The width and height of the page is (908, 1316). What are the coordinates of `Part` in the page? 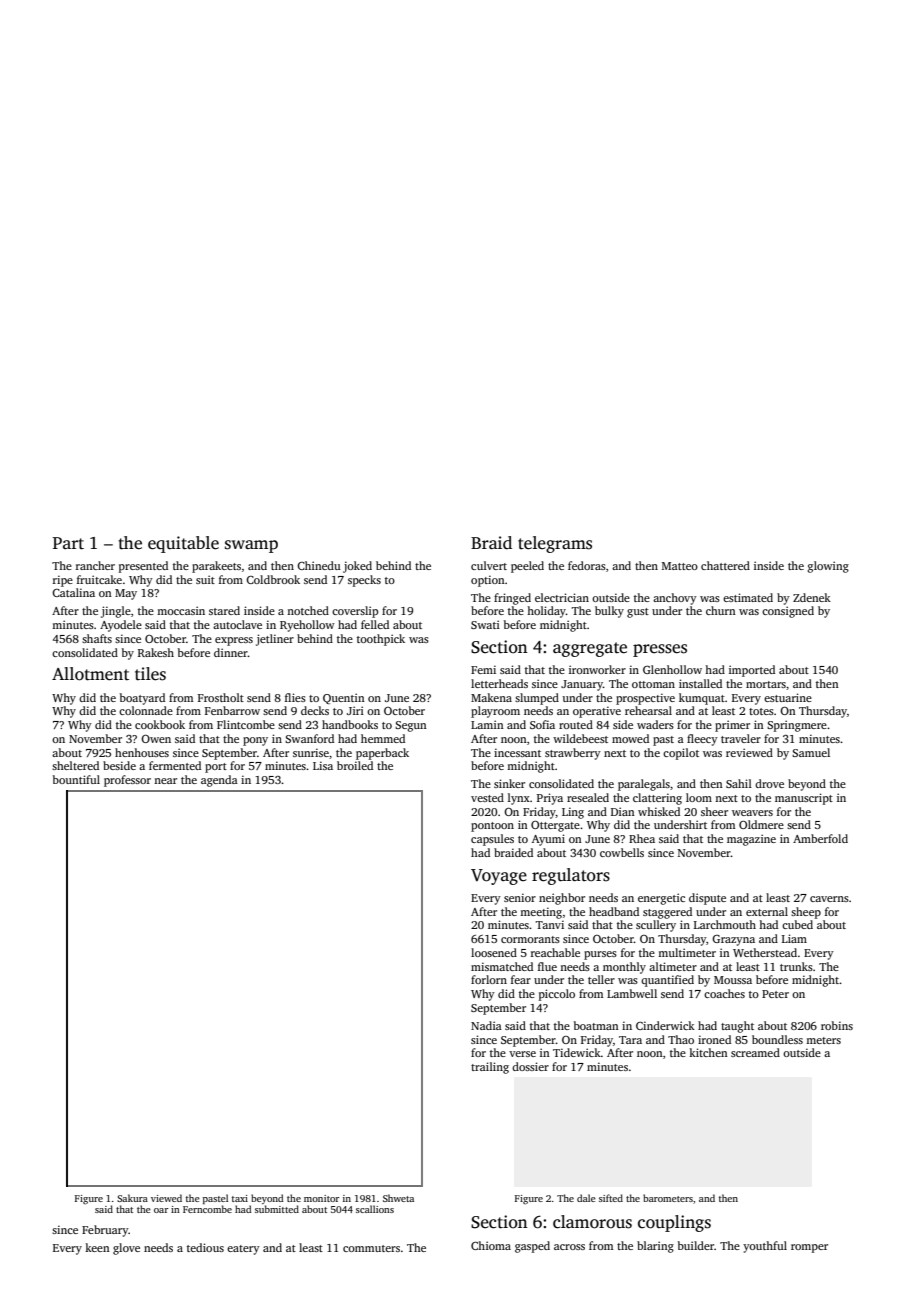 It's located at (68, 543).
